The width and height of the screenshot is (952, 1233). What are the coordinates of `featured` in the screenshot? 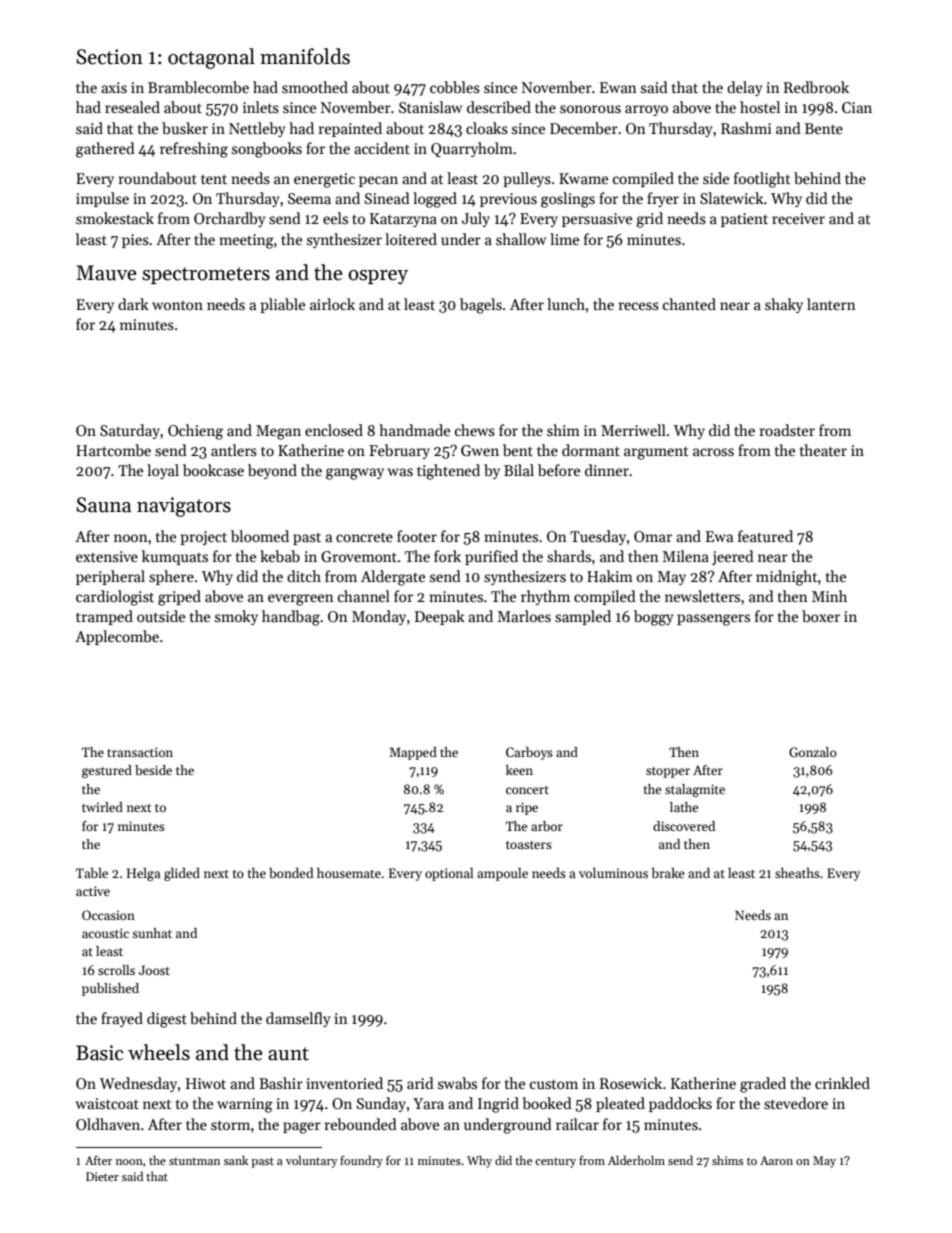 It's located at (765, 536).
